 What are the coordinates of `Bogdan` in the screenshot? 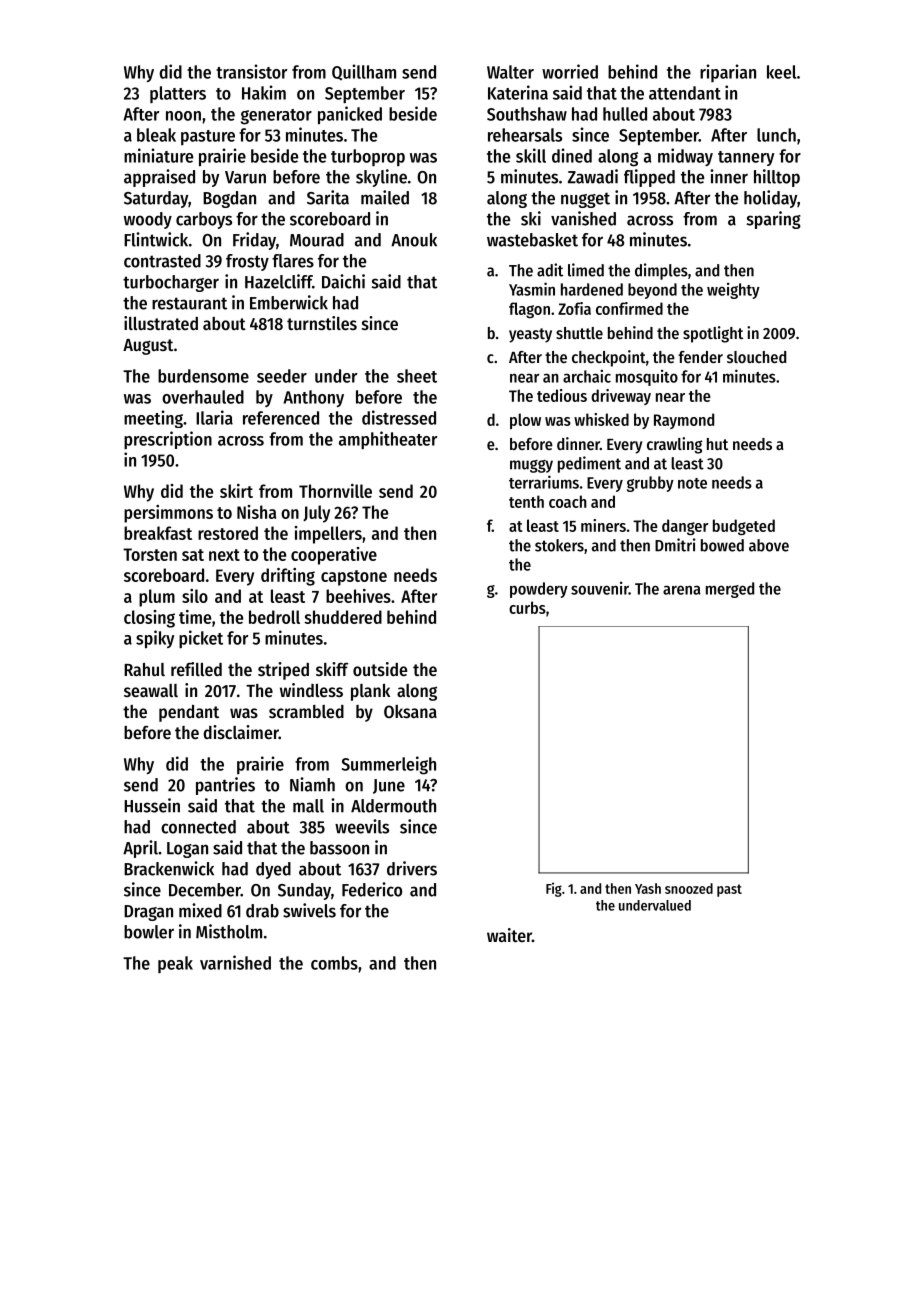 It's located at (229, 199).
